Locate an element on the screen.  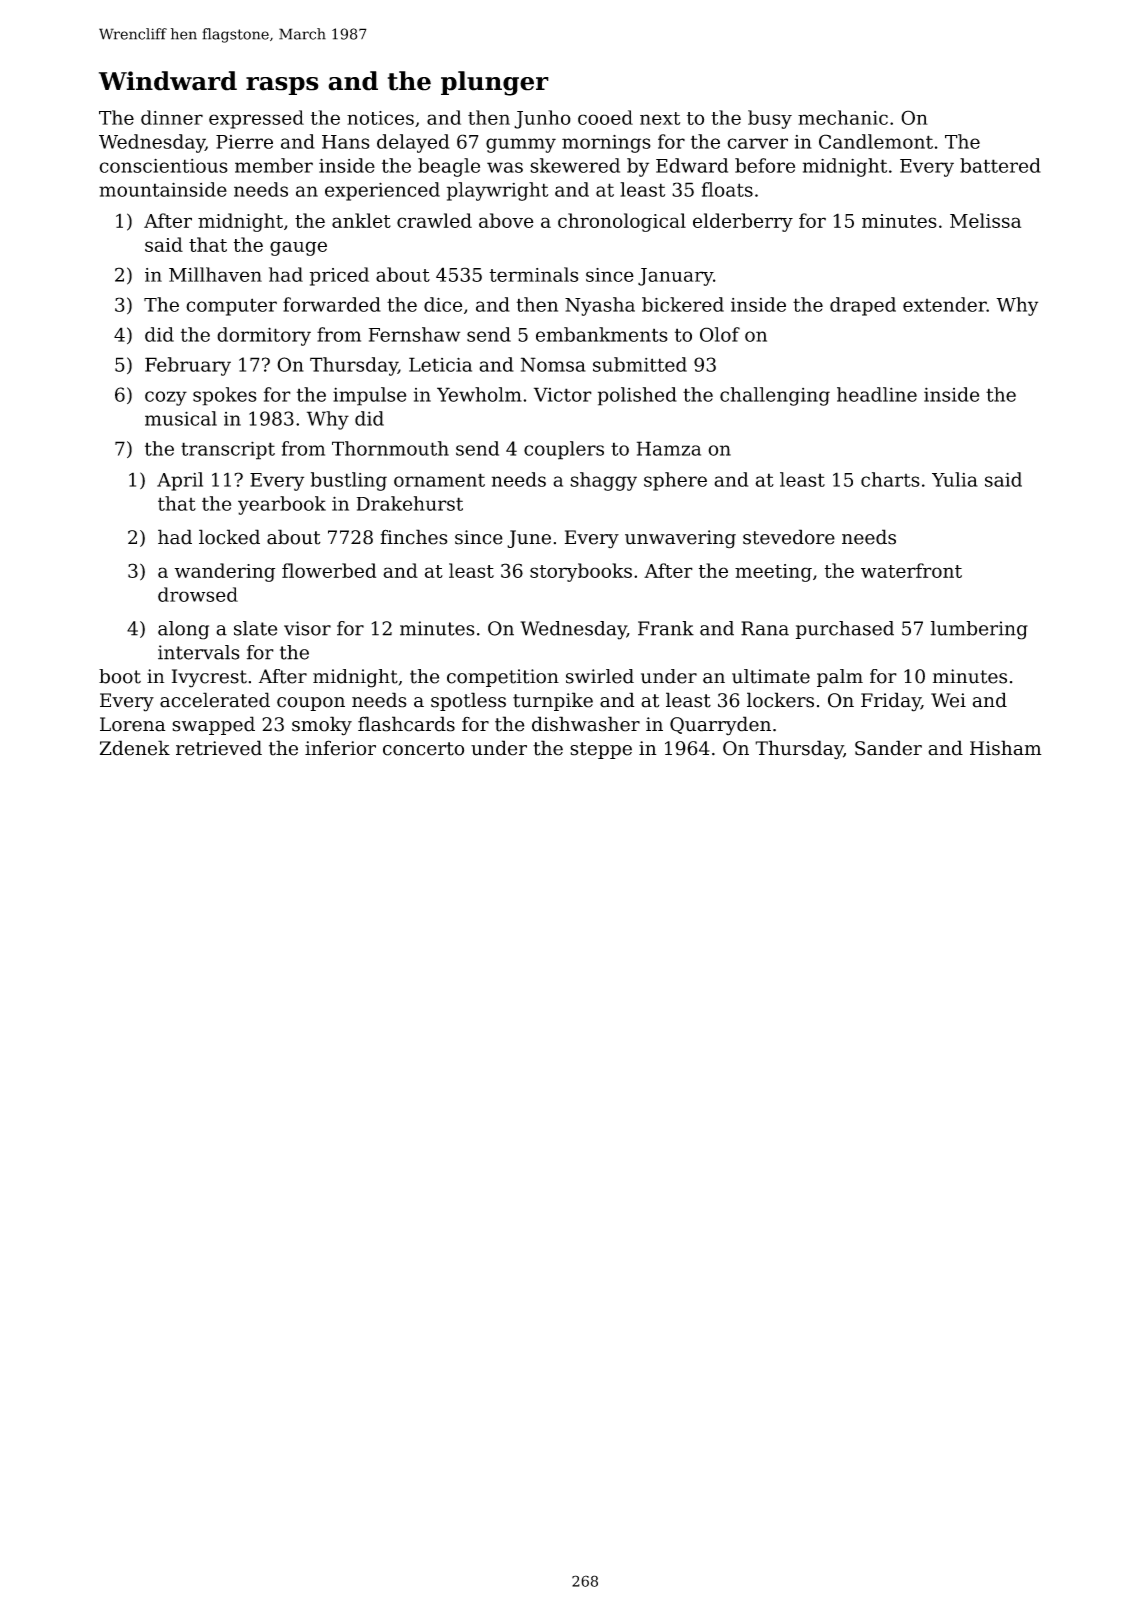
floats is located at coordinates (727, 189).
